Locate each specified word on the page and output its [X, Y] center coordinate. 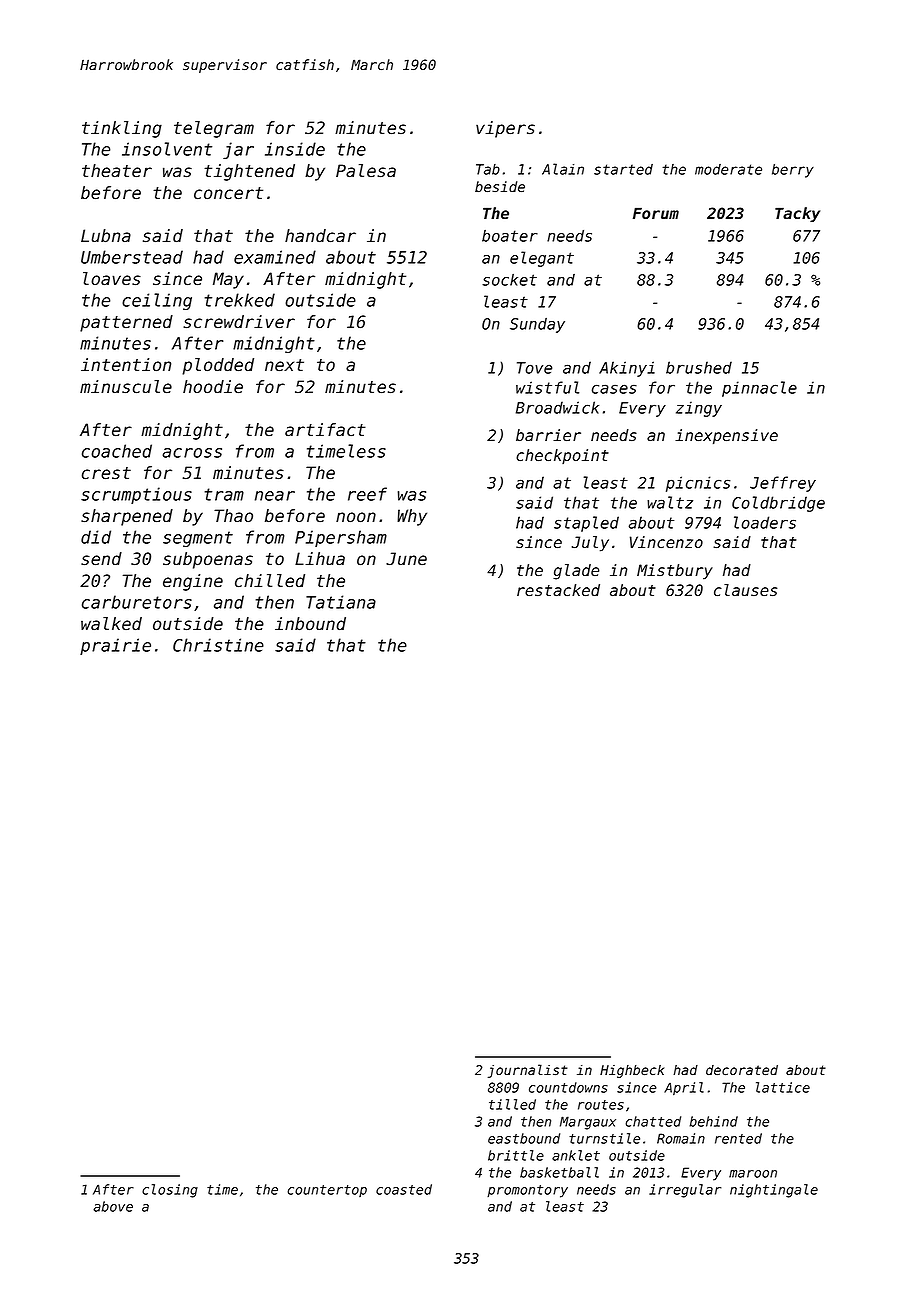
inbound [310, 624]
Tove [534, 368]
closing [170, 1191]
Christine [218, 645]
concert [228, 193]
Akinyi [627, 369]
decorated [742, 1070]
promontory [527, 1191]
